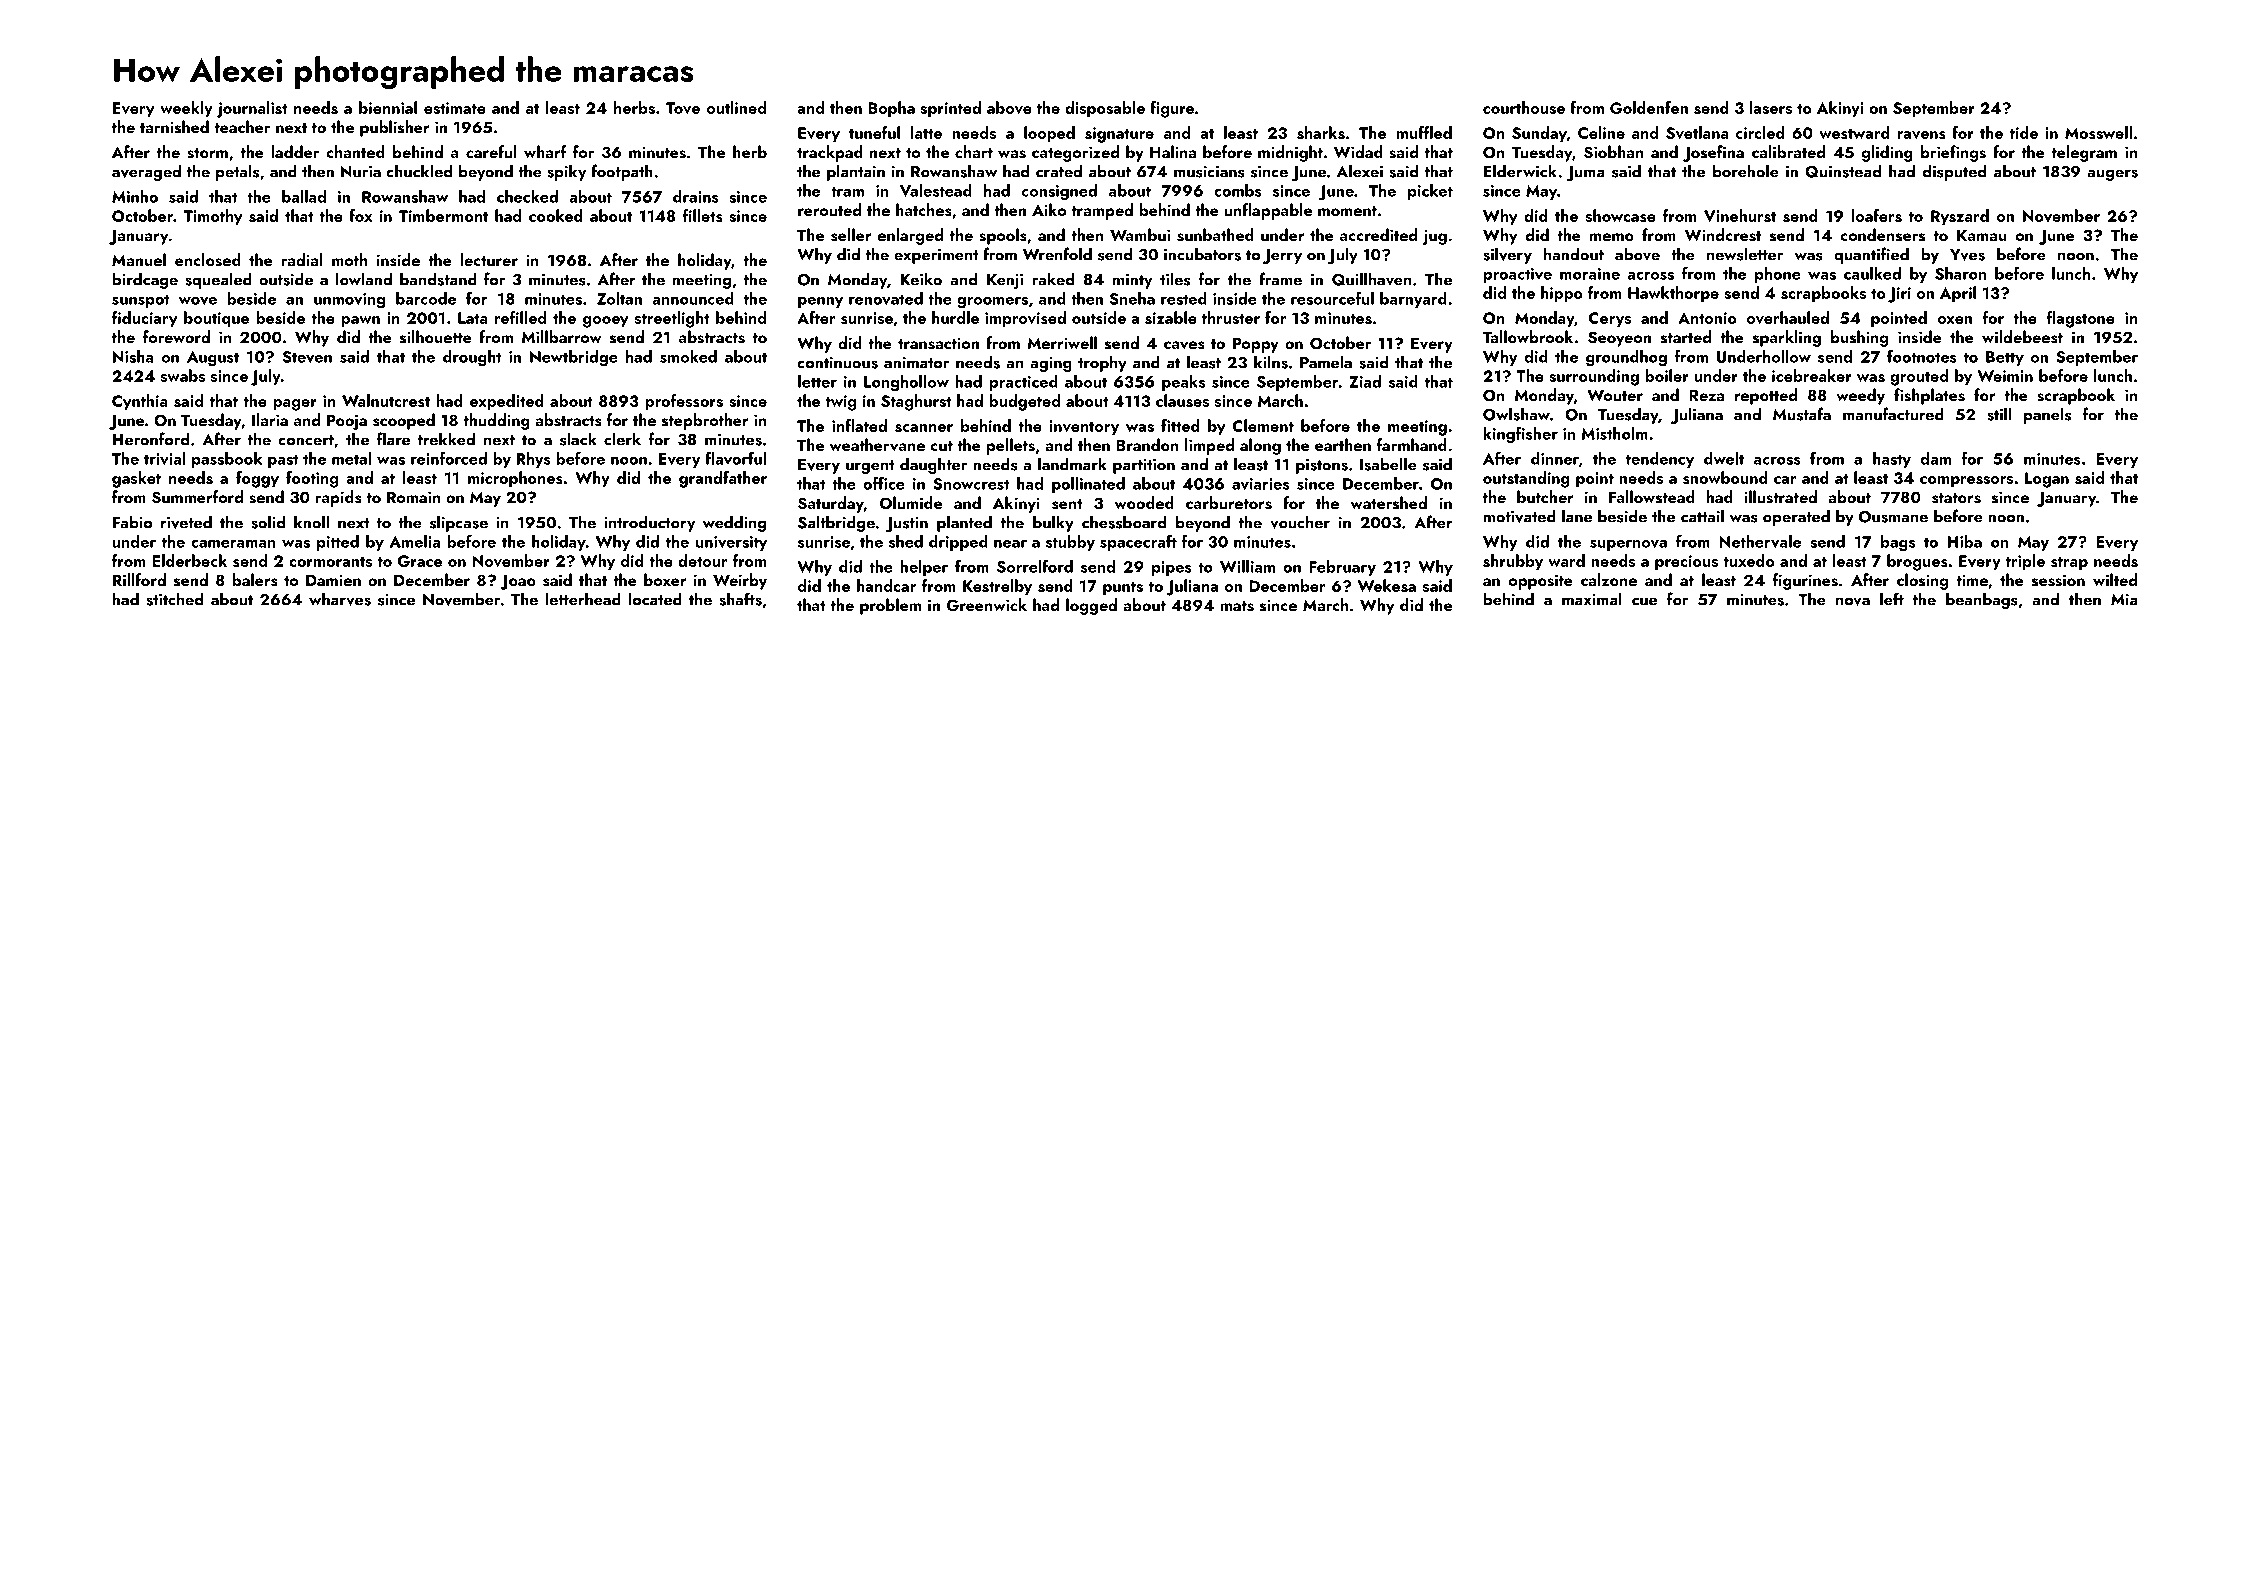  What do you see at coordinates (622, 439) in the screenshot?
I see `clerk` at bounding box center [622, 439].
